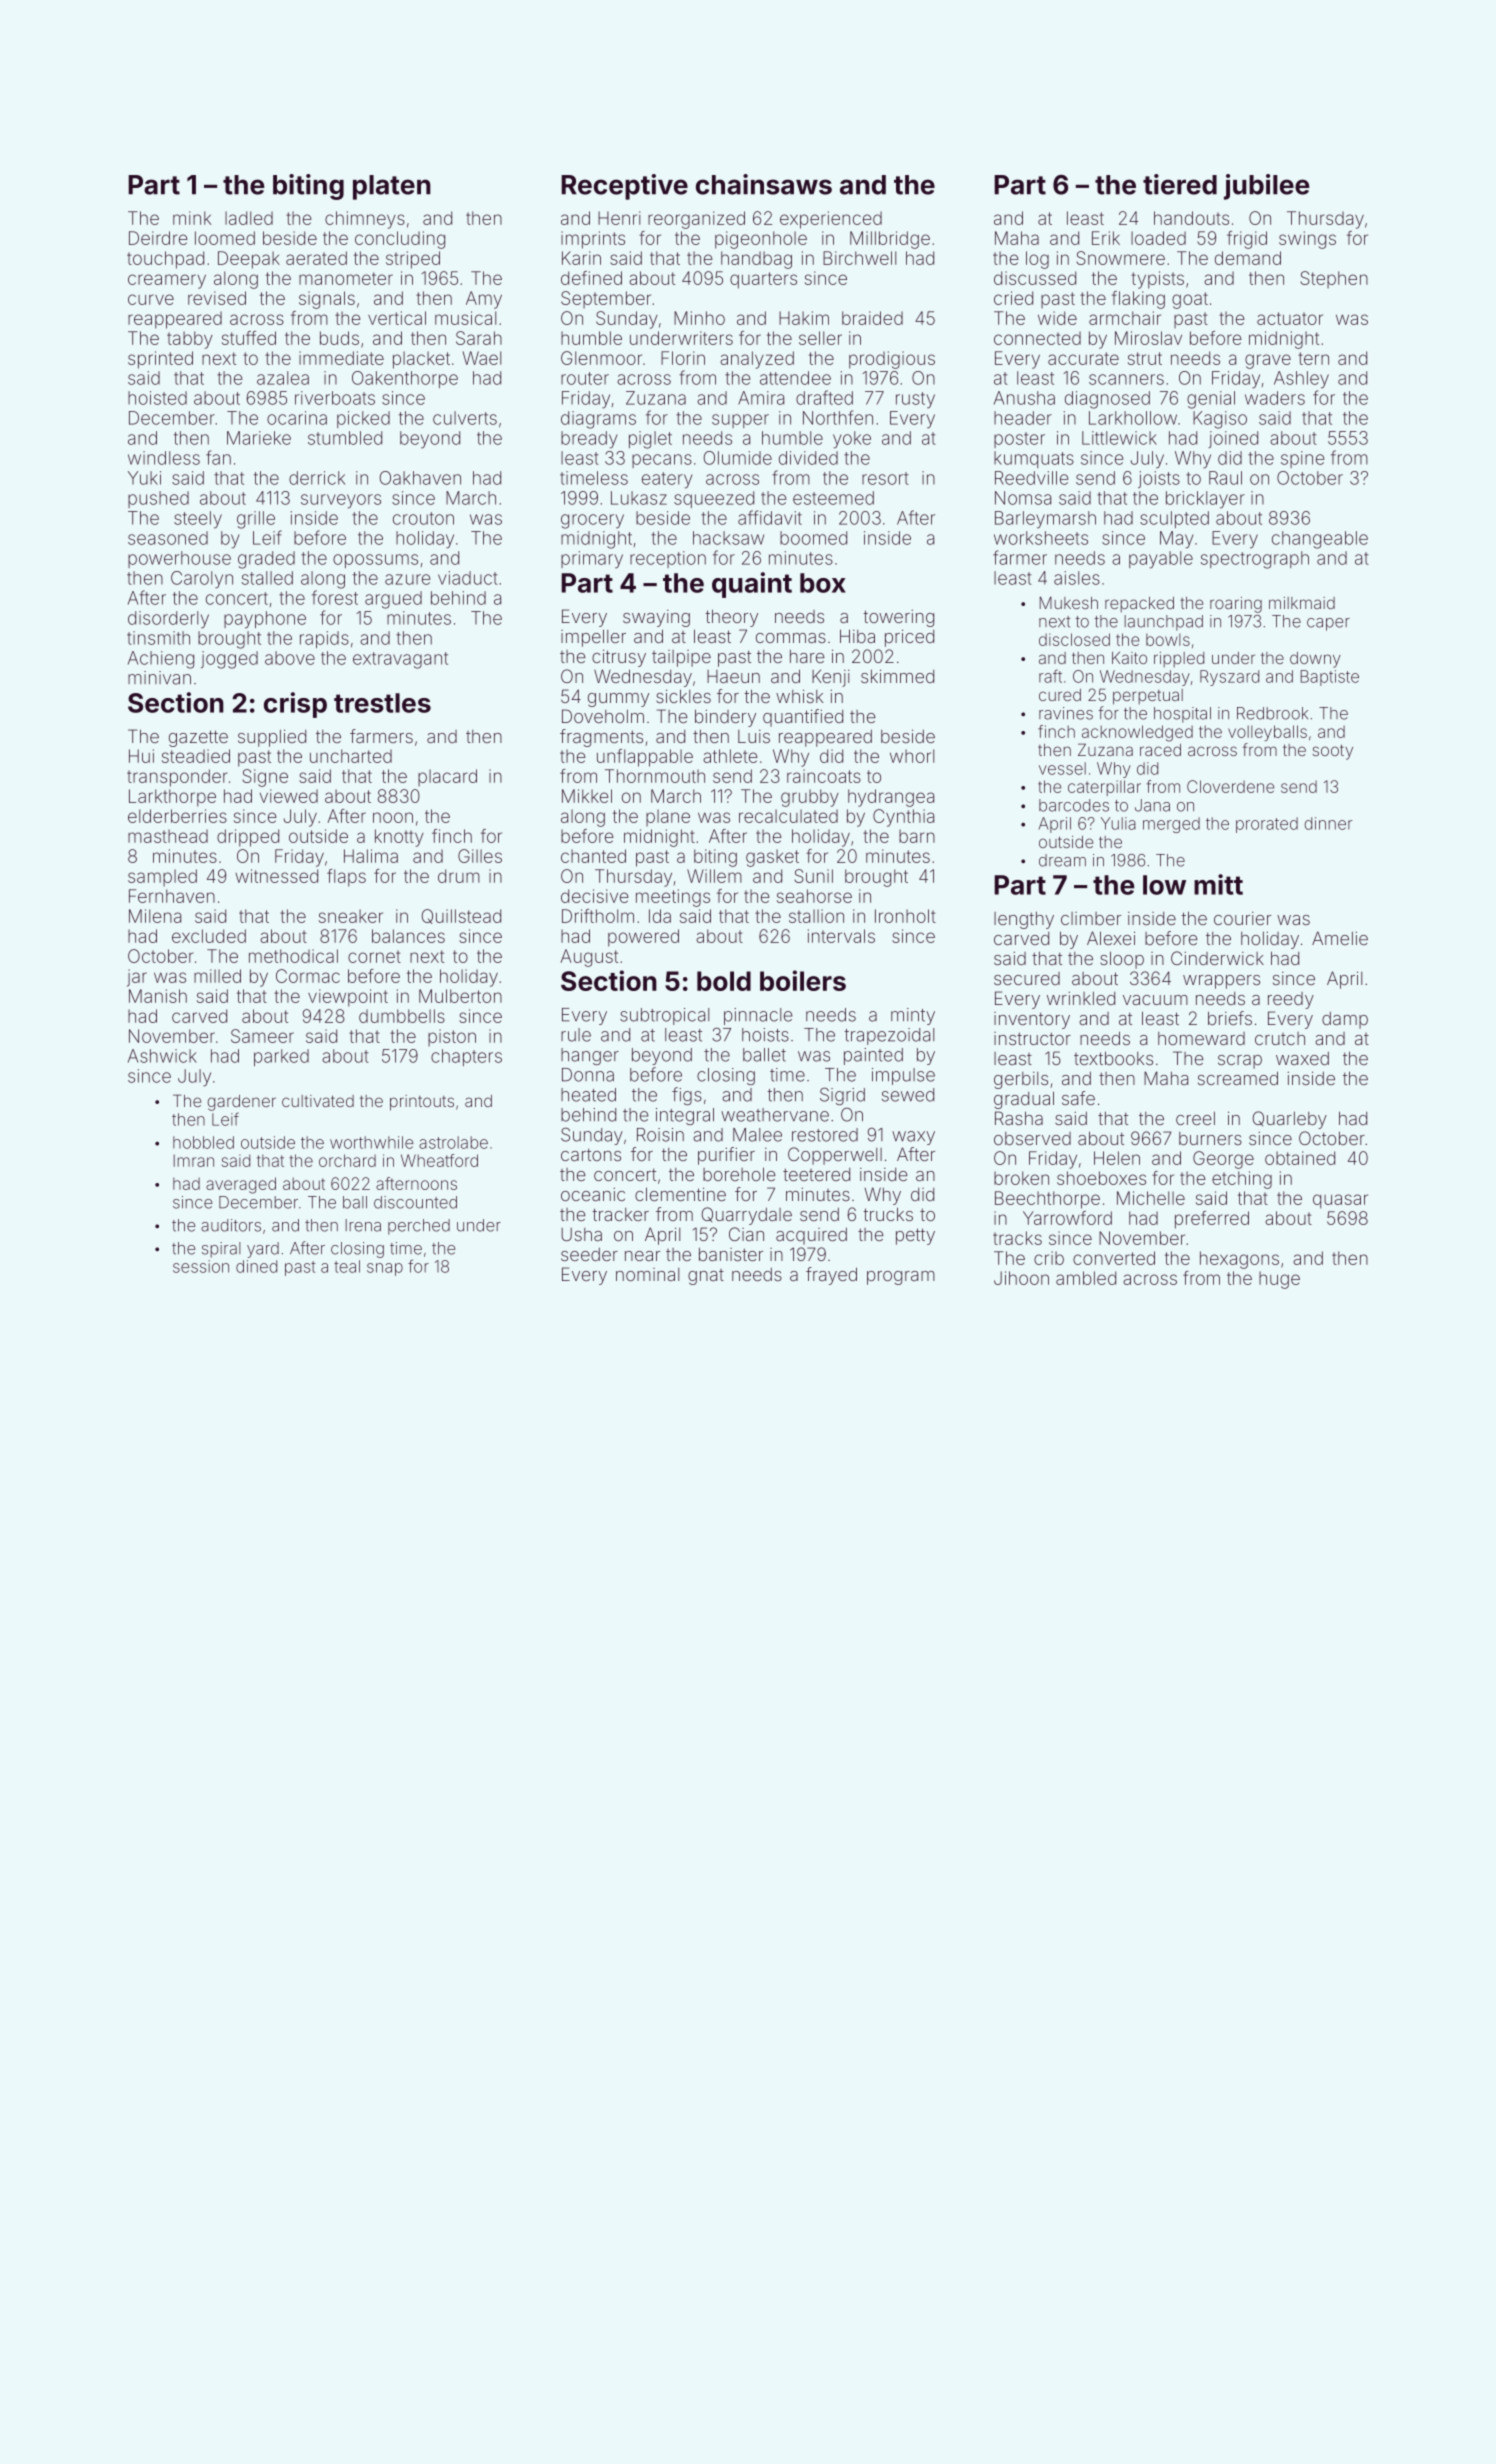 The image size is (1496, 2464). I want to click on gummy, so click(618, 700).
